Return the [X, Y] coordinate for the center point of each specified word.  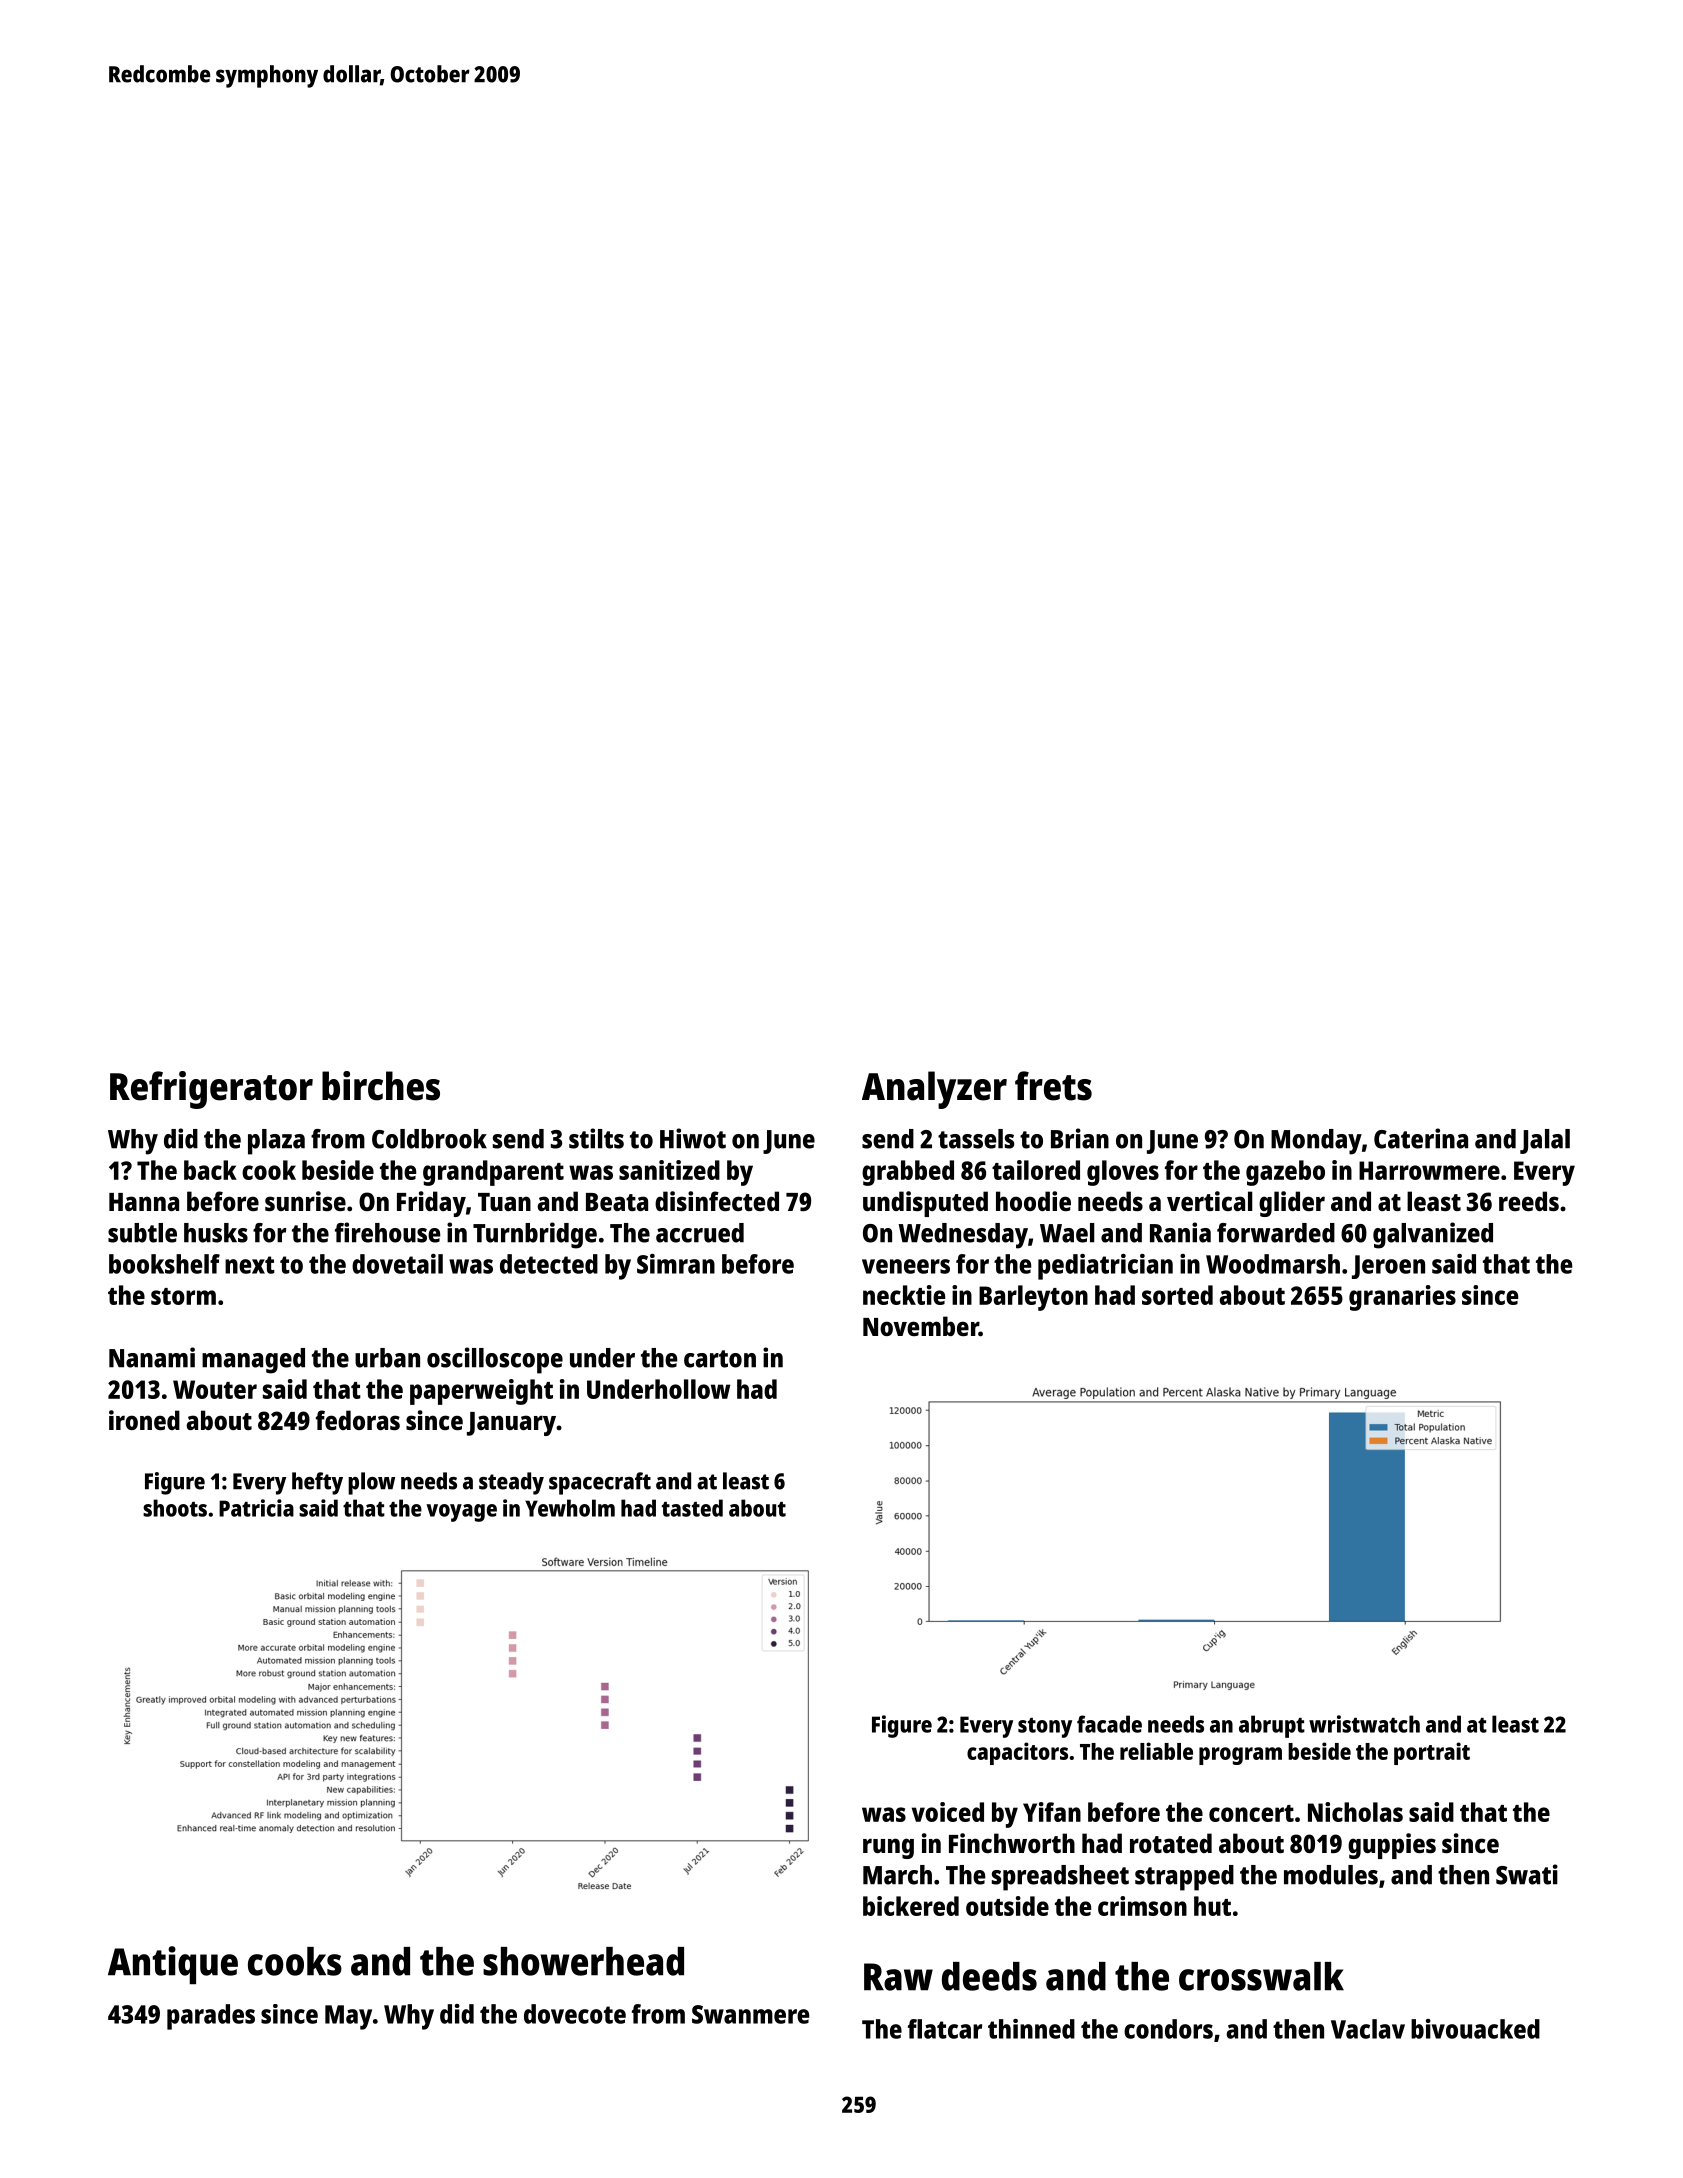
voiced [948, 1812]
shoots [175, 1508]
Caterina [1421, 1138]
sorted [1177, 1295]
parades [211, 2017]
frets [1053, 1086]
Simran [676, 1264]
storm [183, 1296]
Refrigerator [211, 1090]
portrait [1432, 1753]
